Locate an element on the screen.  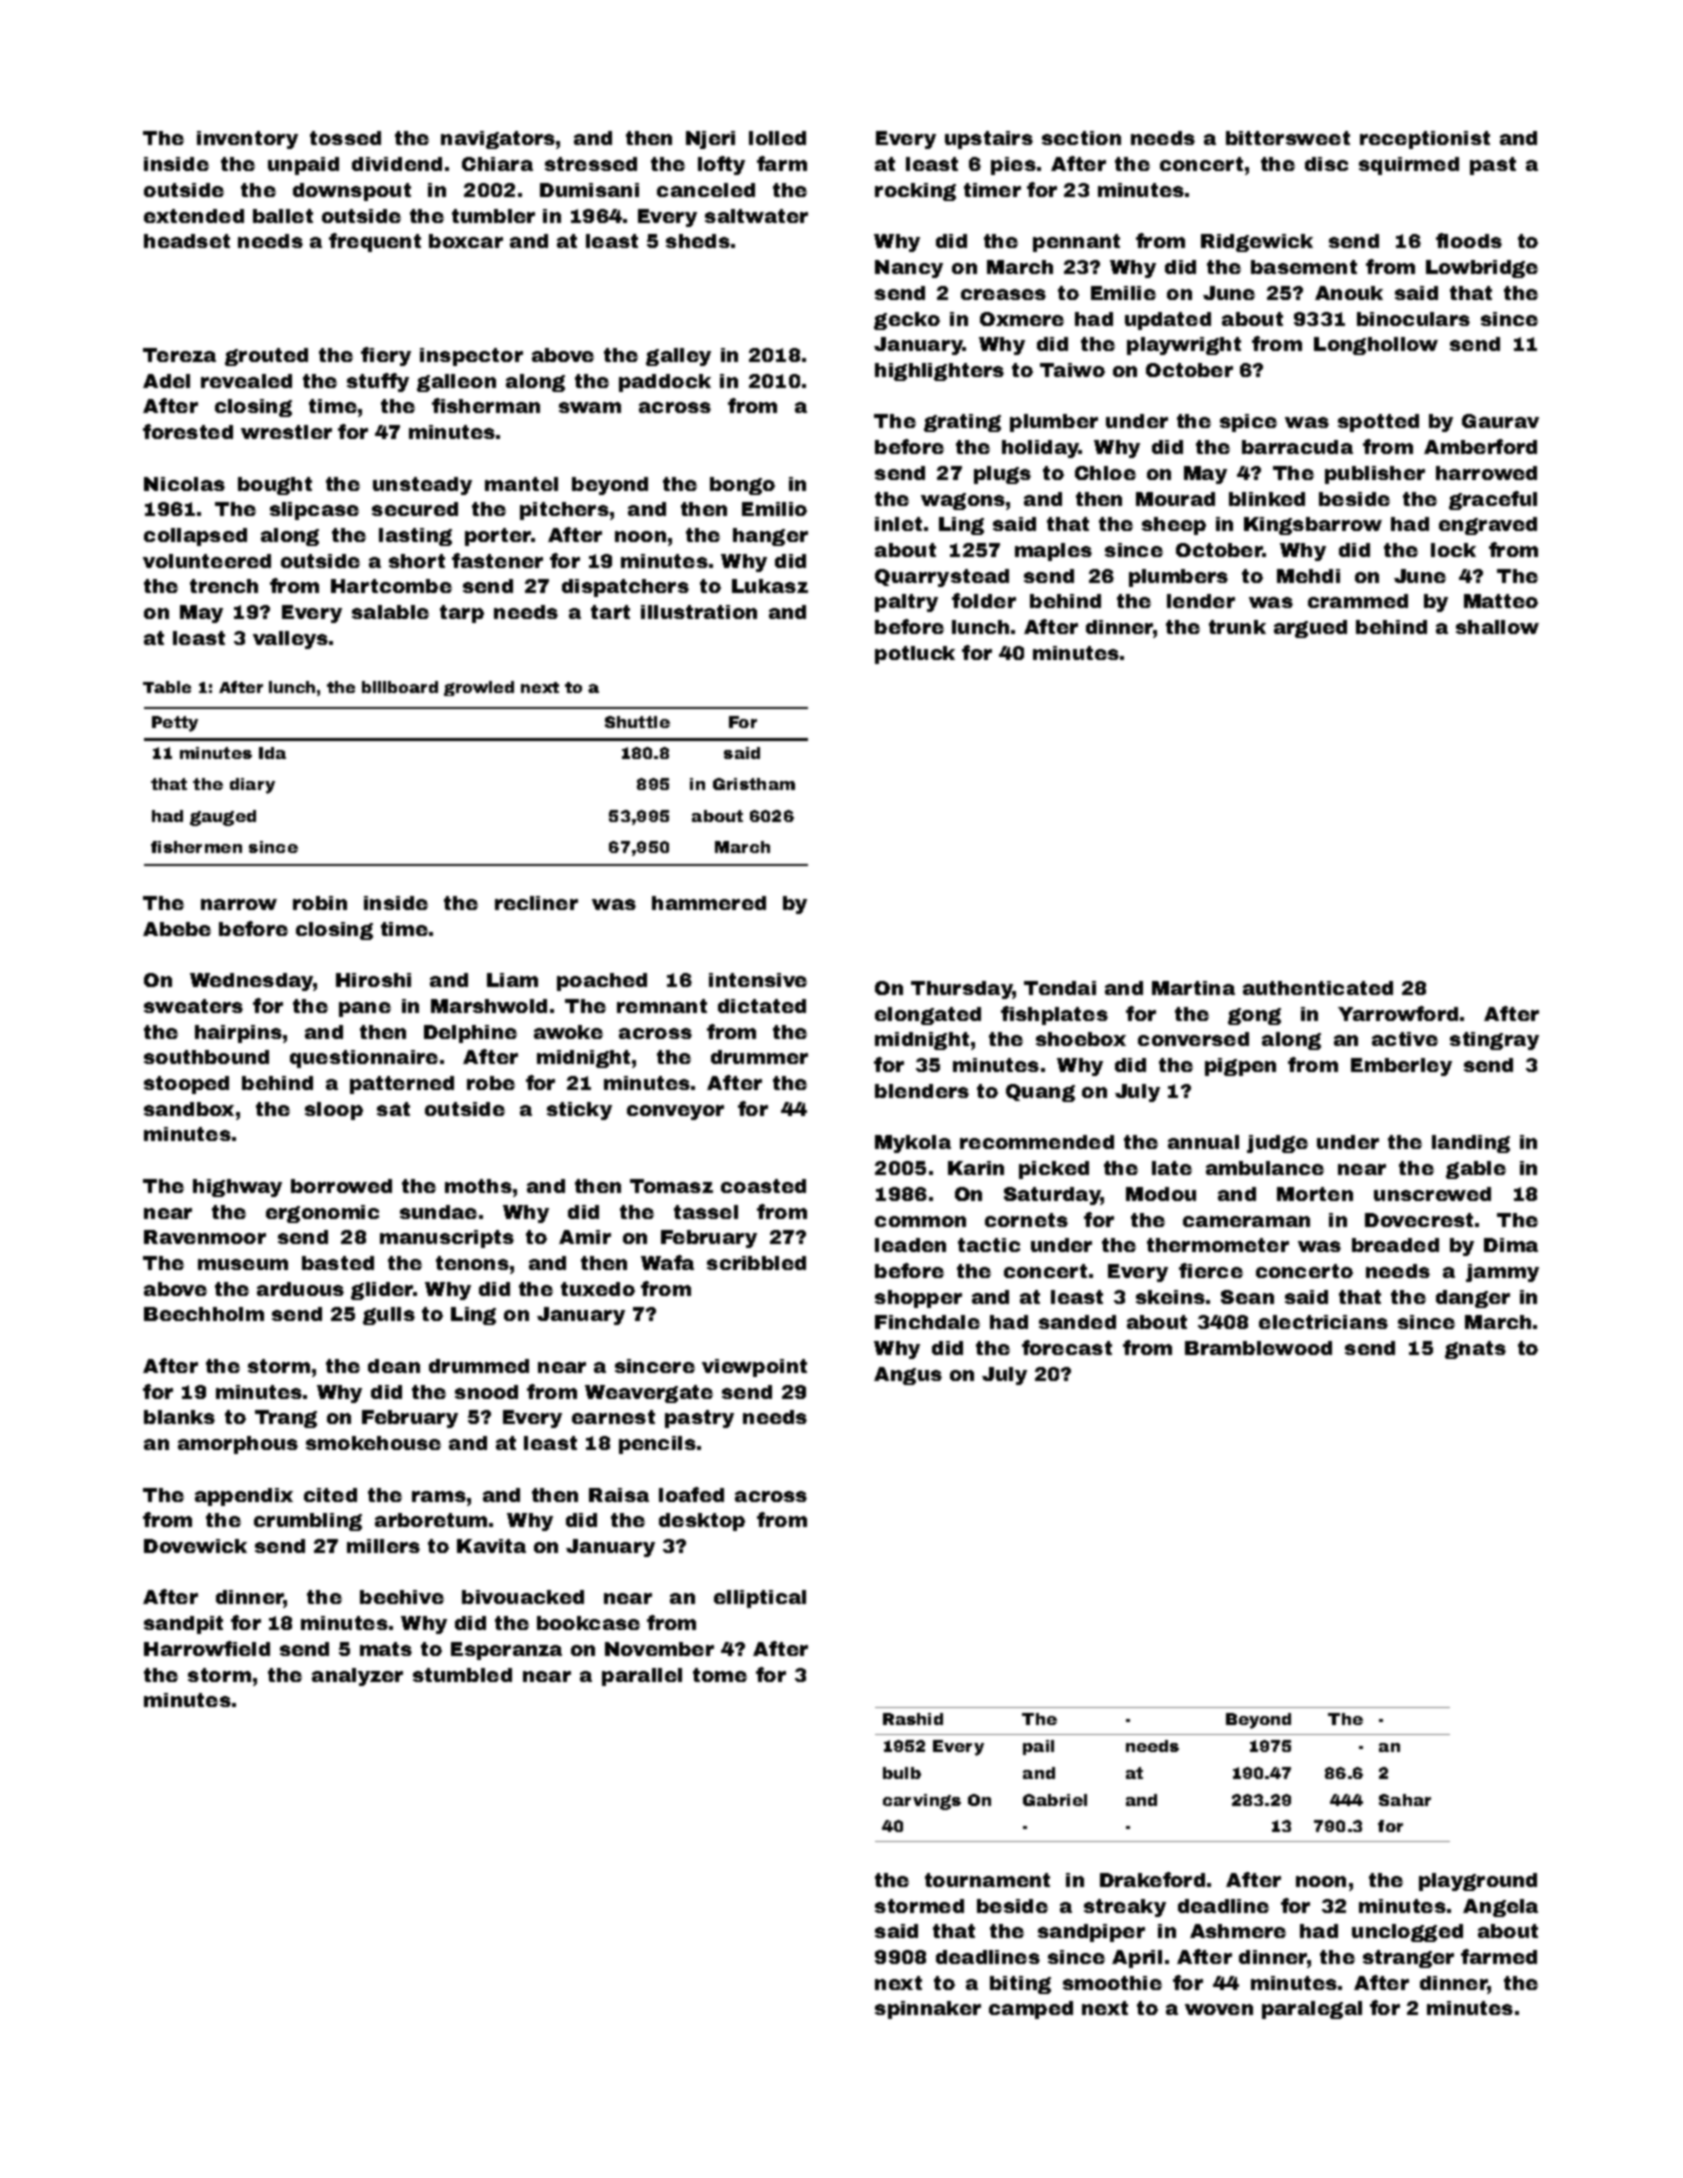
unsteady is located at coordinates (422, 486).
